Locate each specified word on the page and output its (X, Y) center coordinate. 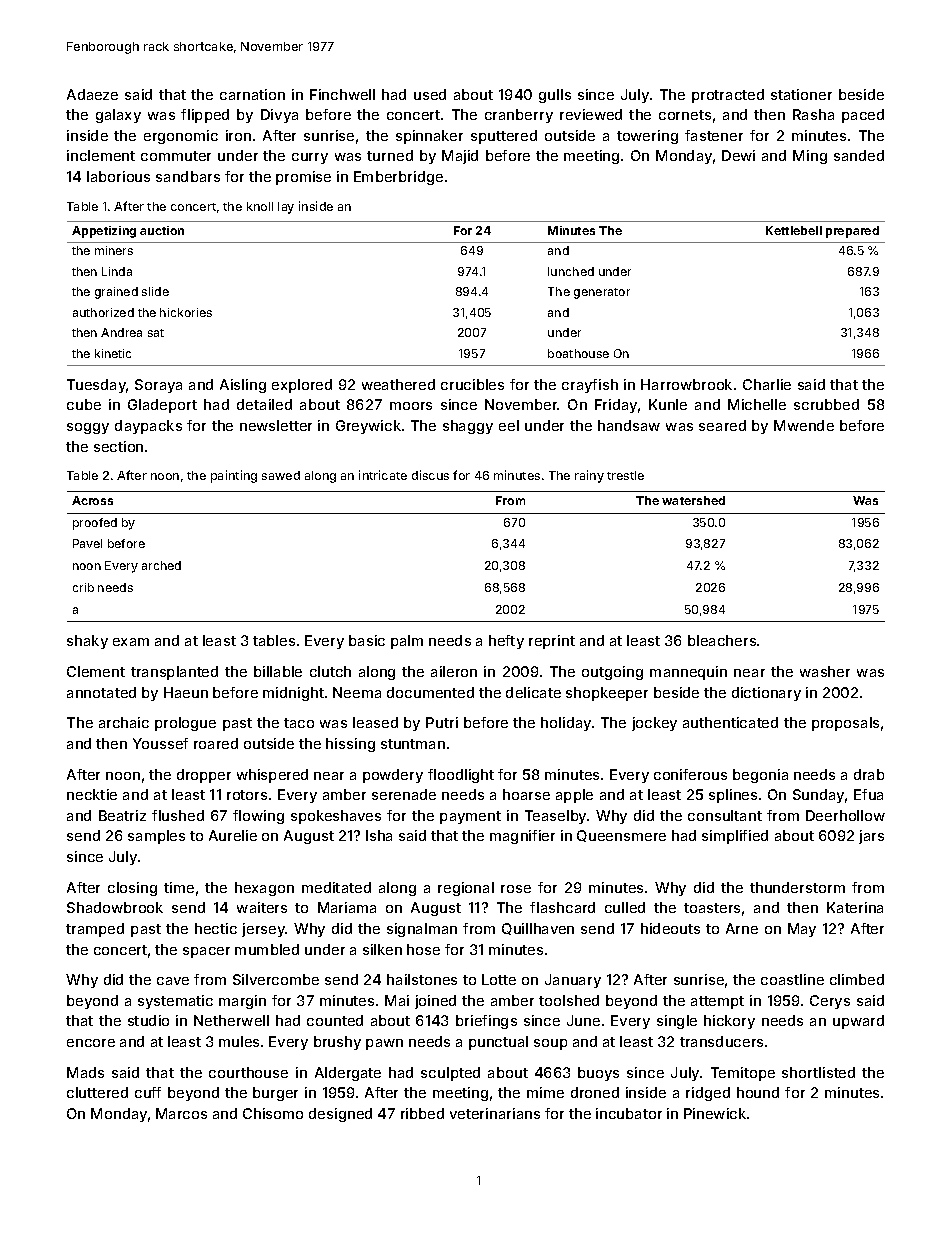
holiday (566, 724)
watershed (693, 500)
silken (382, 949)
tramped (95, 930)
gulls (555, 96)
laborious (118, 176)
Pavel (87, 543)
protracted (728, 96)
